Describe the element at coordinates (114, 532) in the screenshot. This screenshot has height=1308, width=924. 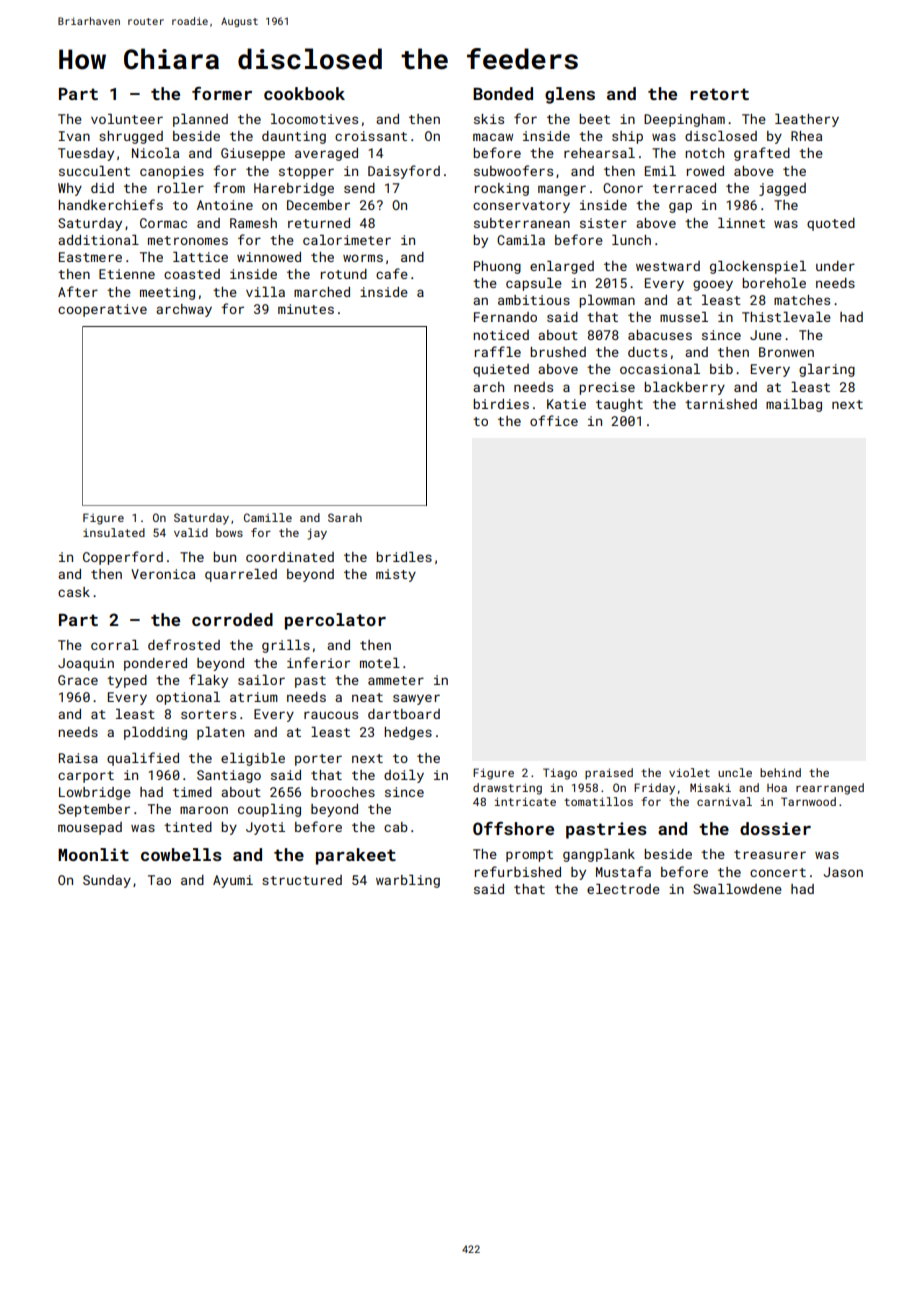
I see `insulated` at that location.
